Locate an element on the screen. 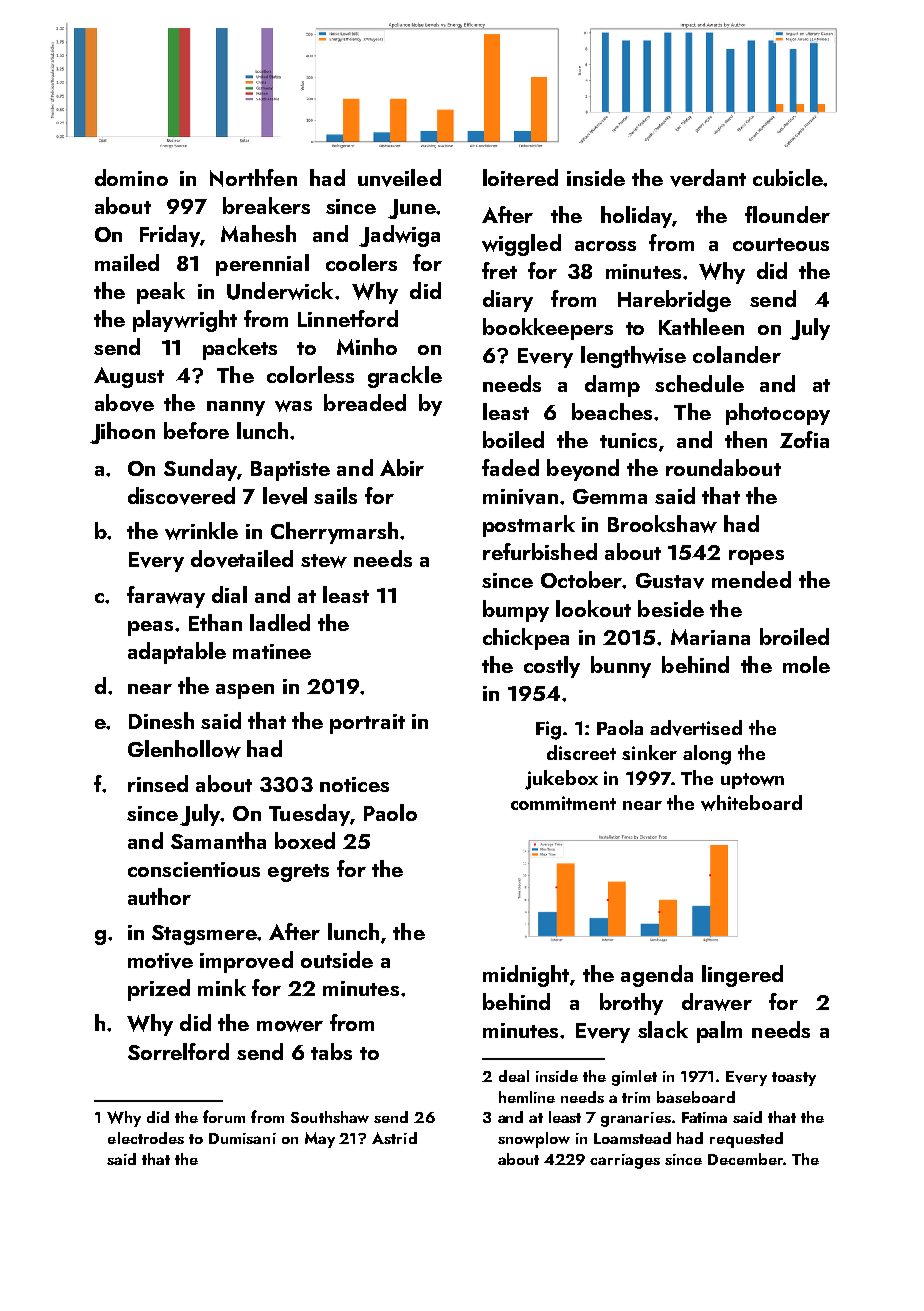 This screenshot has height=1311, width=924. wiggled is located at coordinates (521, 245).
